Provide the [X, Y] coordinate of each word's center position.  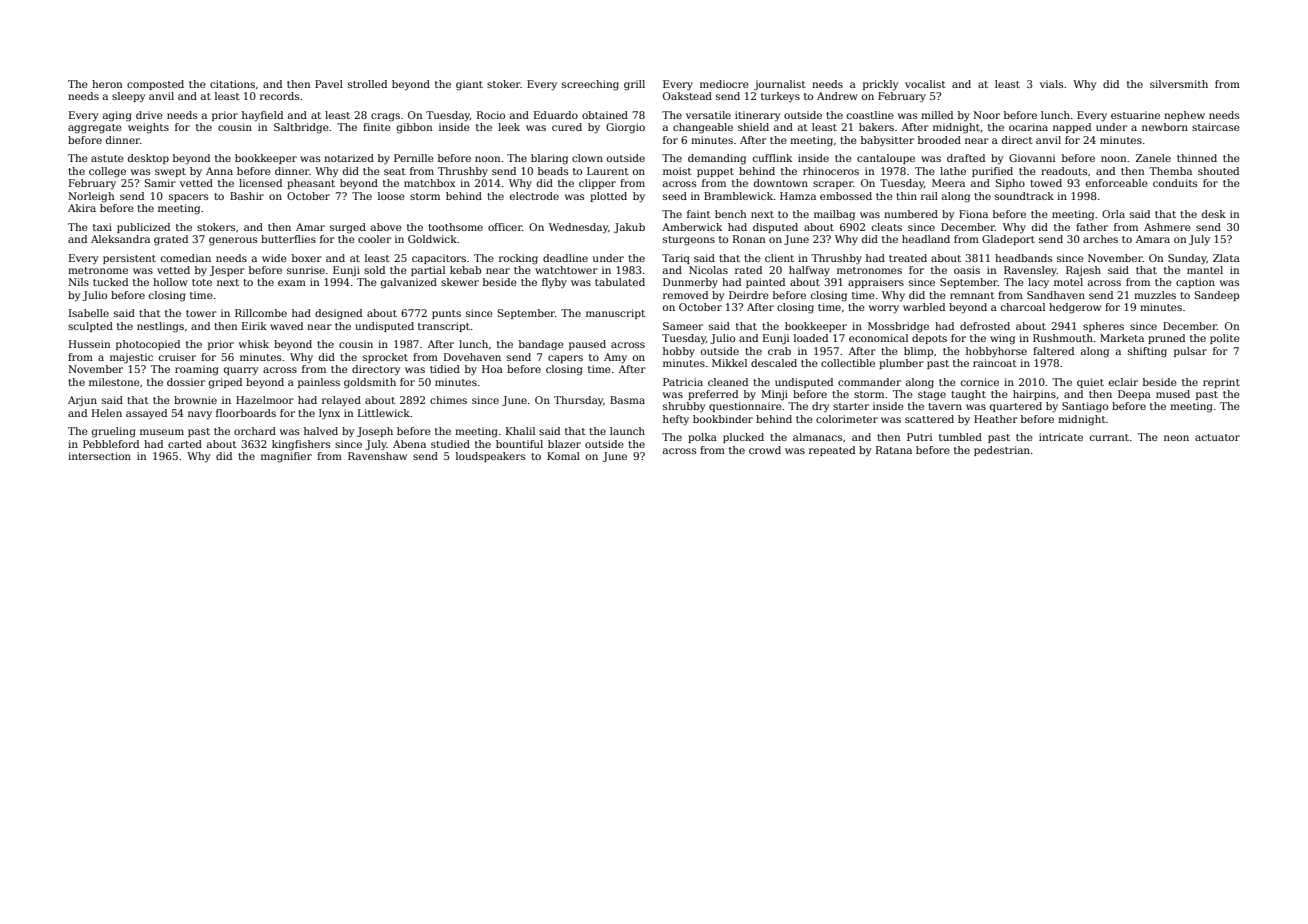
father [1092, 227]
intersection [99, 456]
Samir [160, 183]
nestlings [160, 327]
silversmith [1179, 84]
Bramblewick [738, 196]
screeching [590, 85]
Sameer [683, 326]
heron [107, 84]
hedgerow [1075, 308]
